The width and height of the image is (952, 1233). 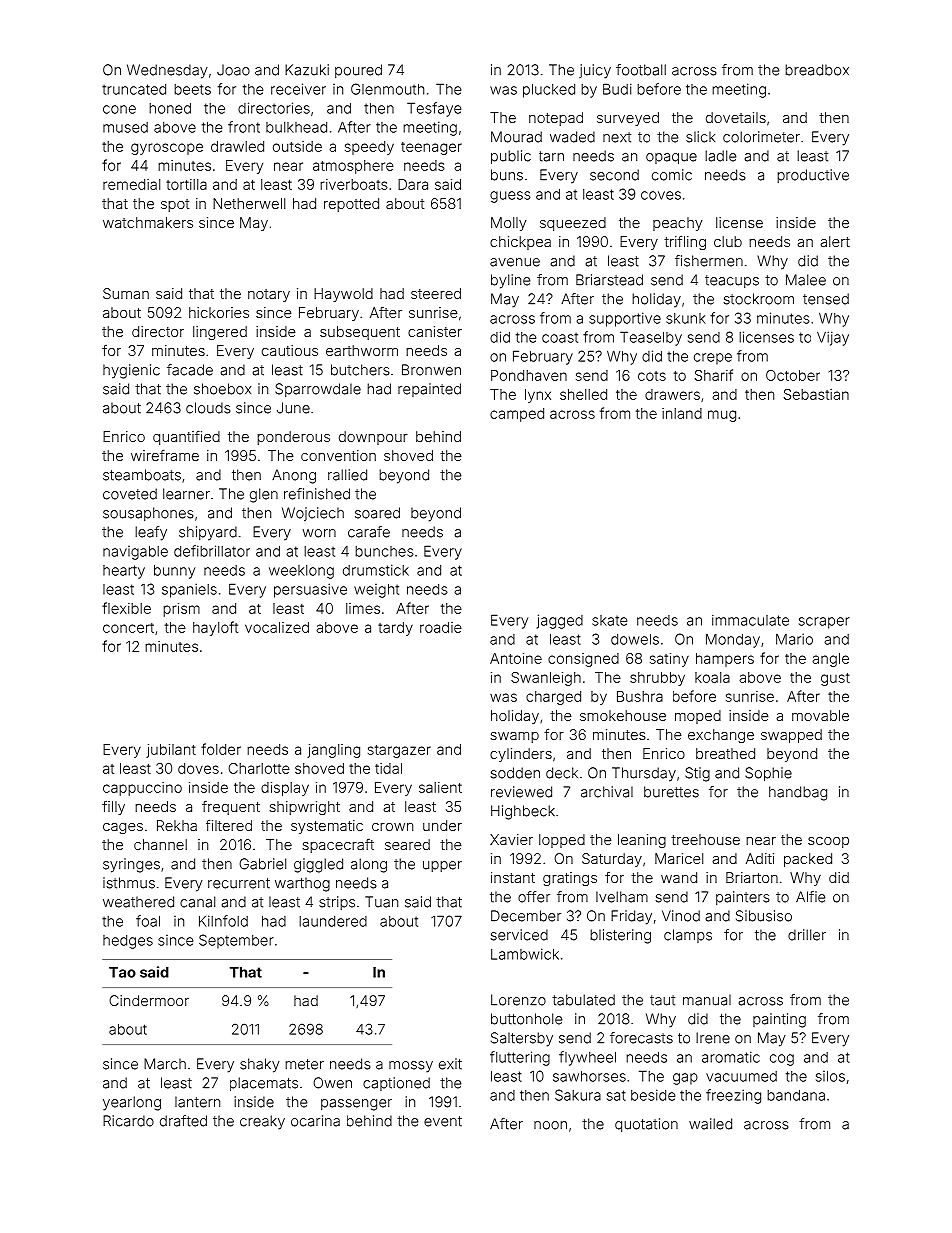 I want to click on filly, so click(x=113, y=808).
